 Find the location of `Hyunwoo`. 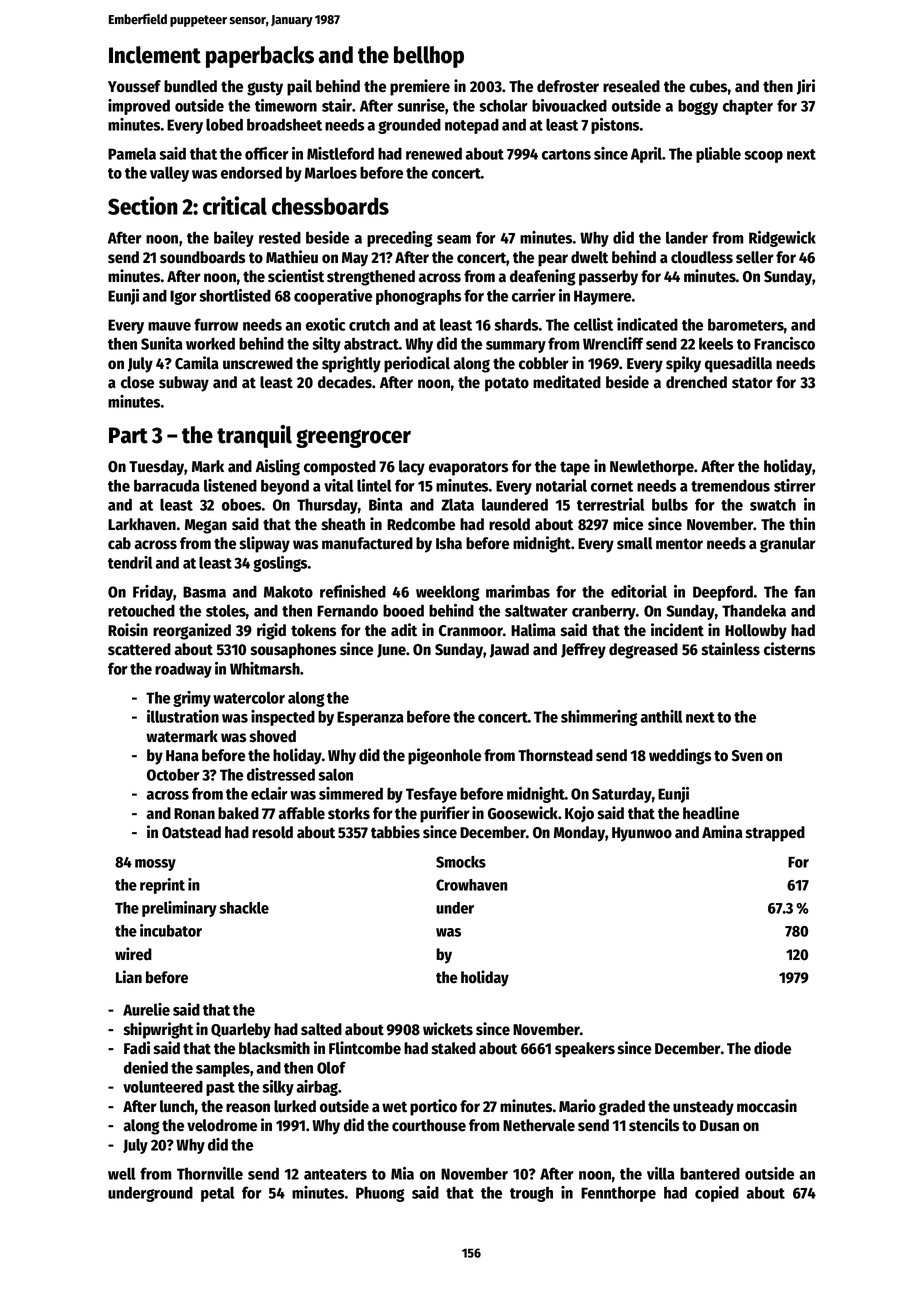

Hyunwoo is located at coordinates (642, 834).
